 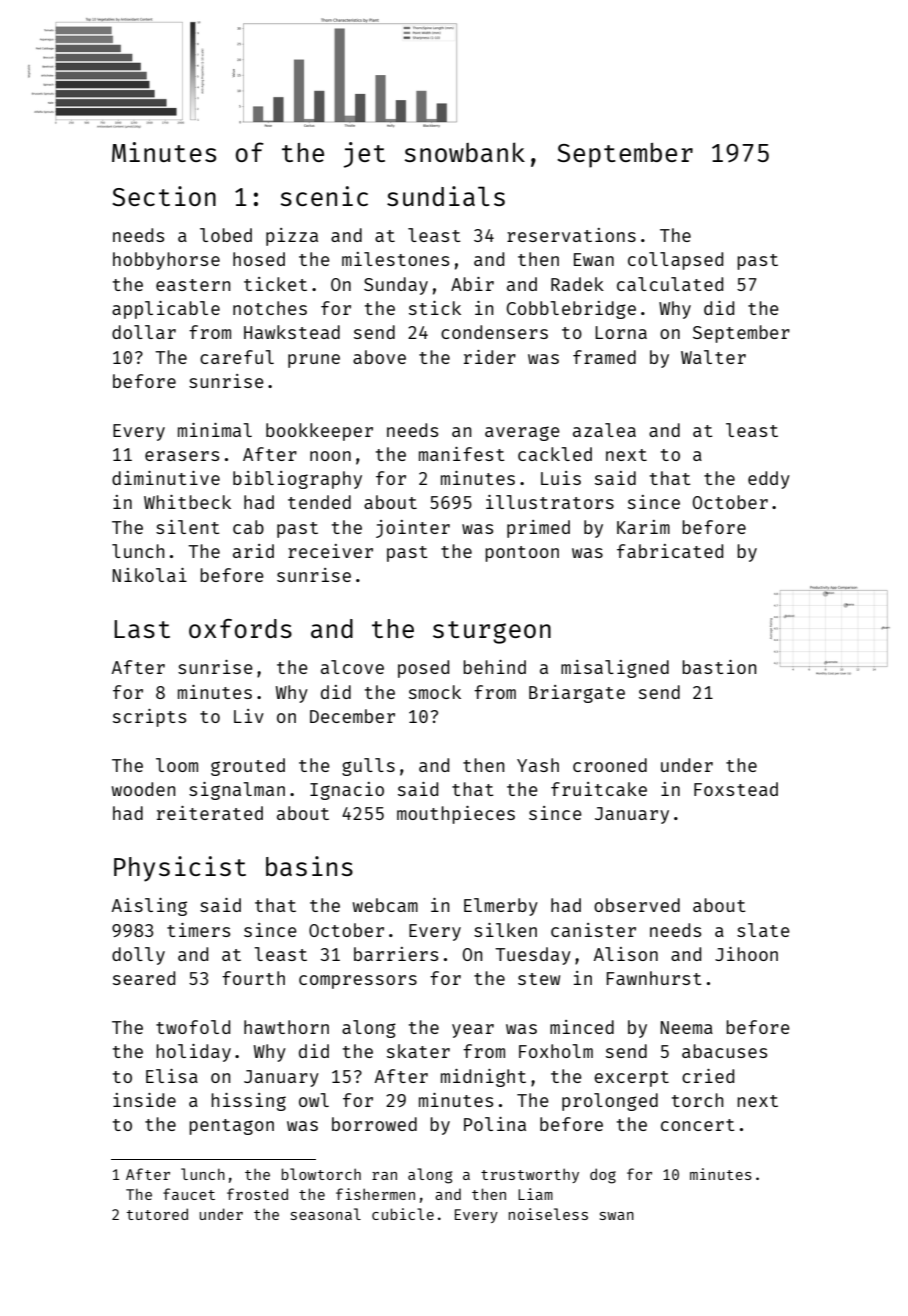 I want to click on collapsed, so click(x=675, y=261).
